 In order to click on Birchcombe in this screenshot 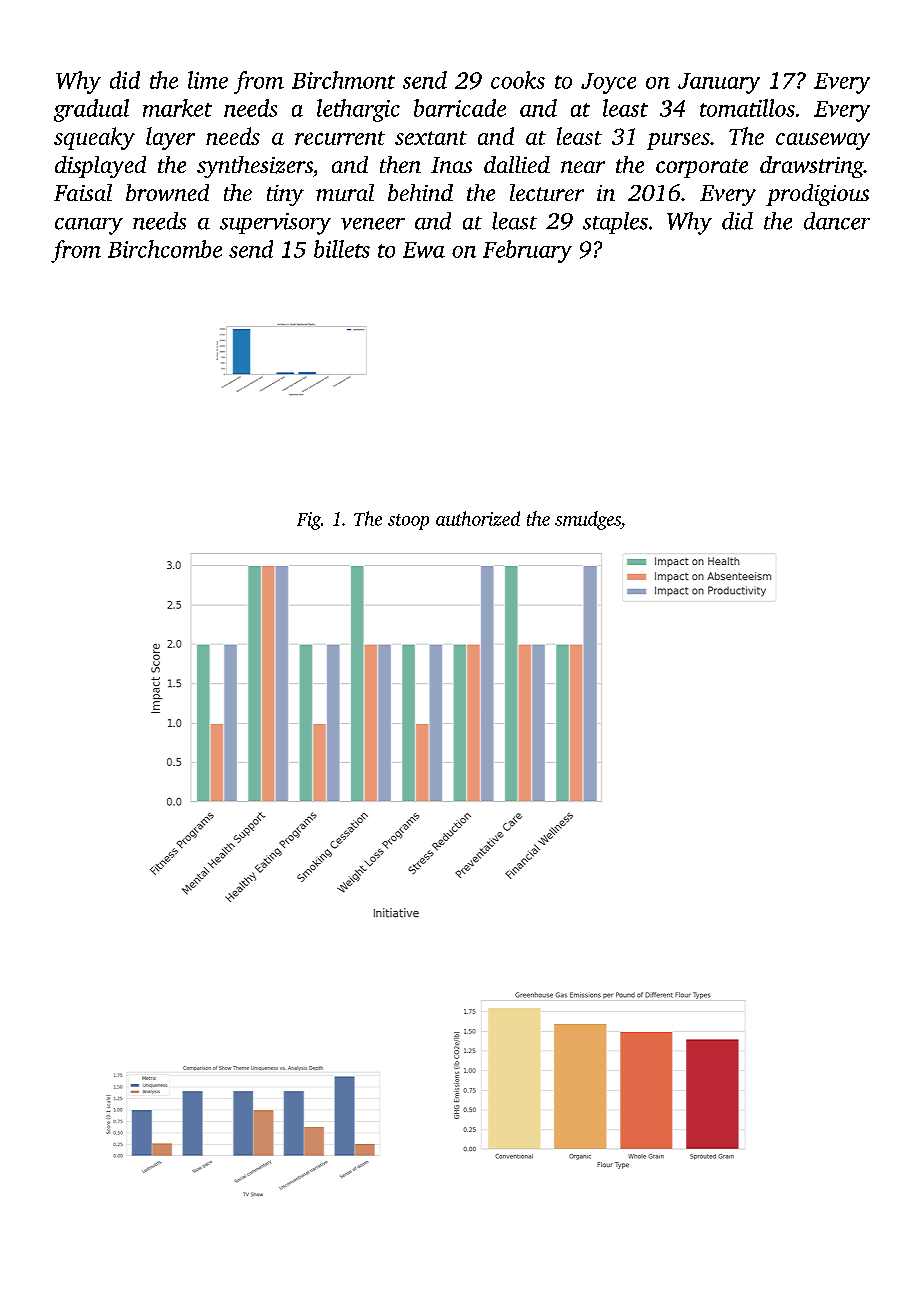, I will do `click(165, 249)`.
